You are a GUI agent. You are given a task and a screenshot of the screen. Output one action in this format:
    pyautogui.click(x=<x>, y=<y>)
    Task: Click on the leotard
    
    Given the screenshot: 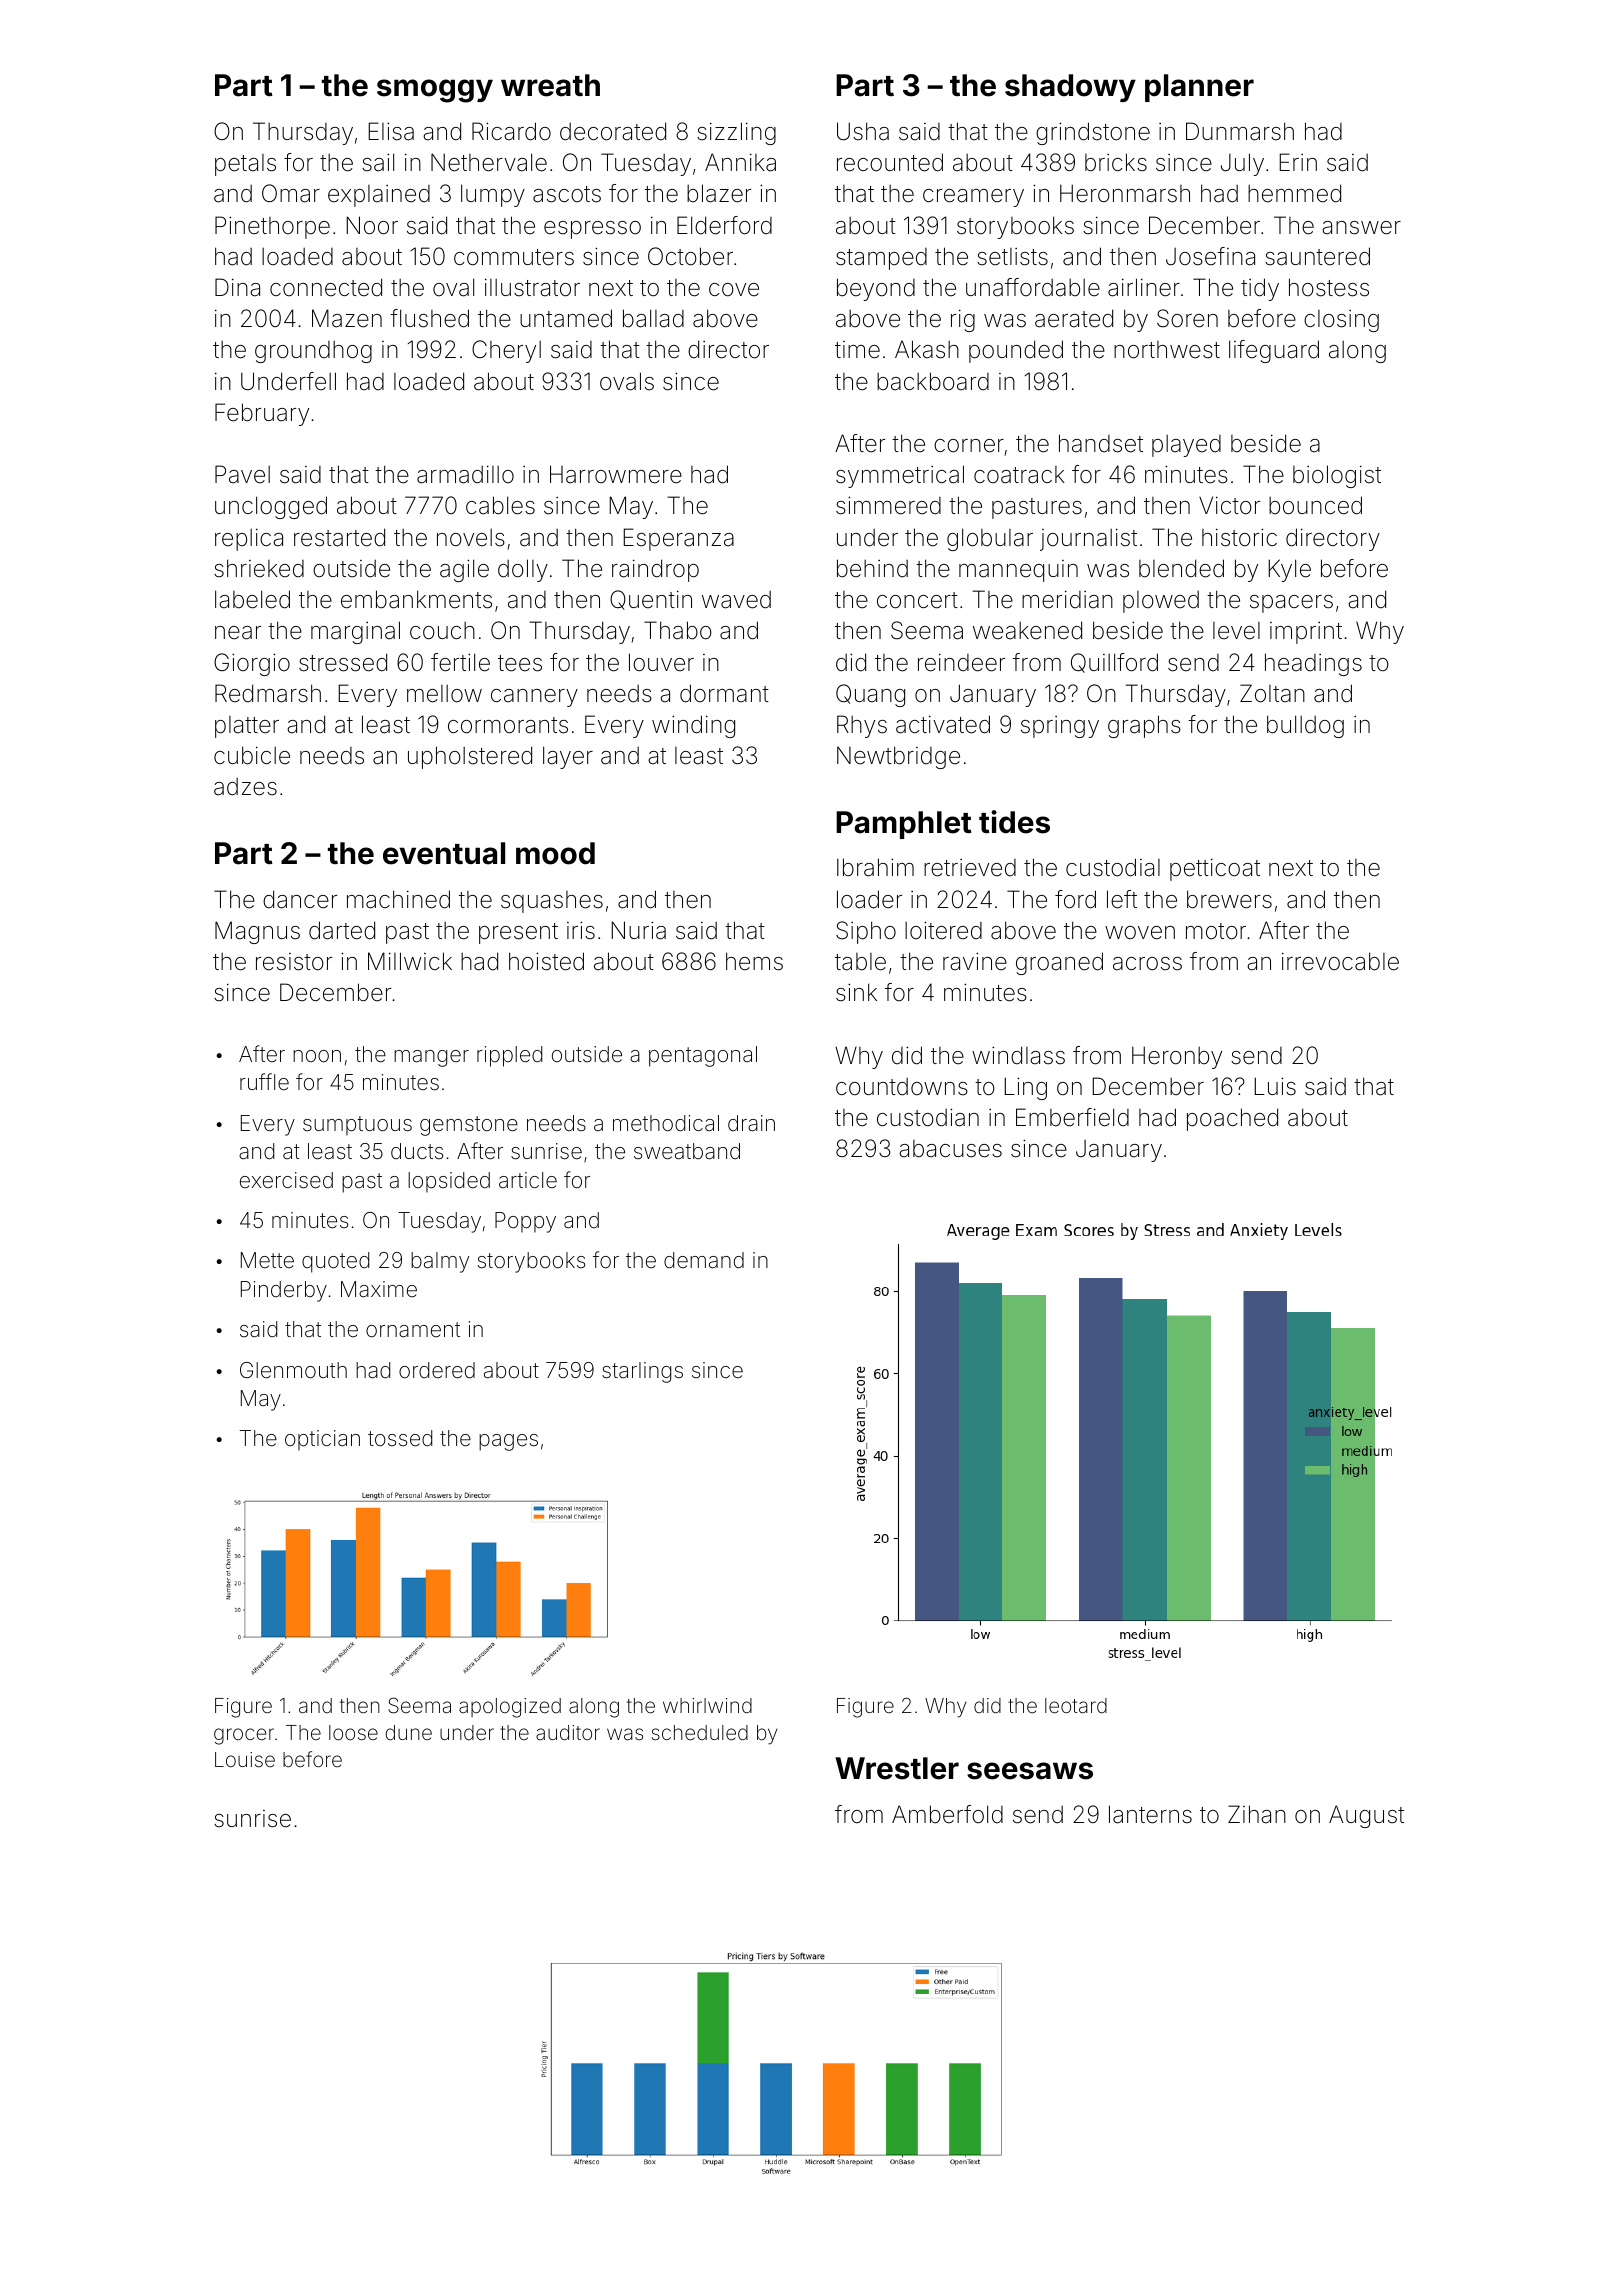 What is the action you would take?
    pyautogui.click(x=1076, y=1705)
